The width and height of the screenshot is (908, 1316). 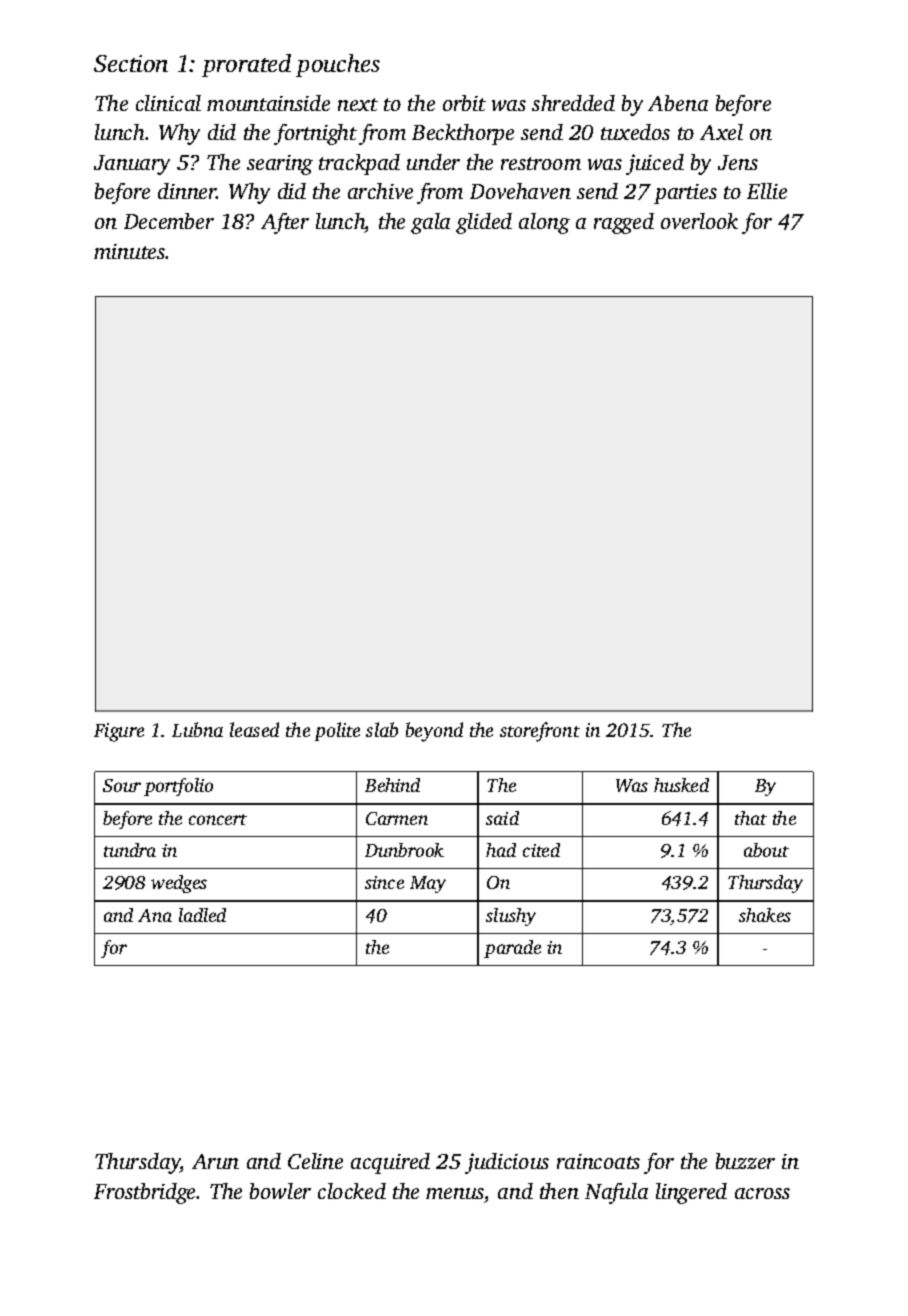 I want to click on Figure, so click(x=119, y=732).
